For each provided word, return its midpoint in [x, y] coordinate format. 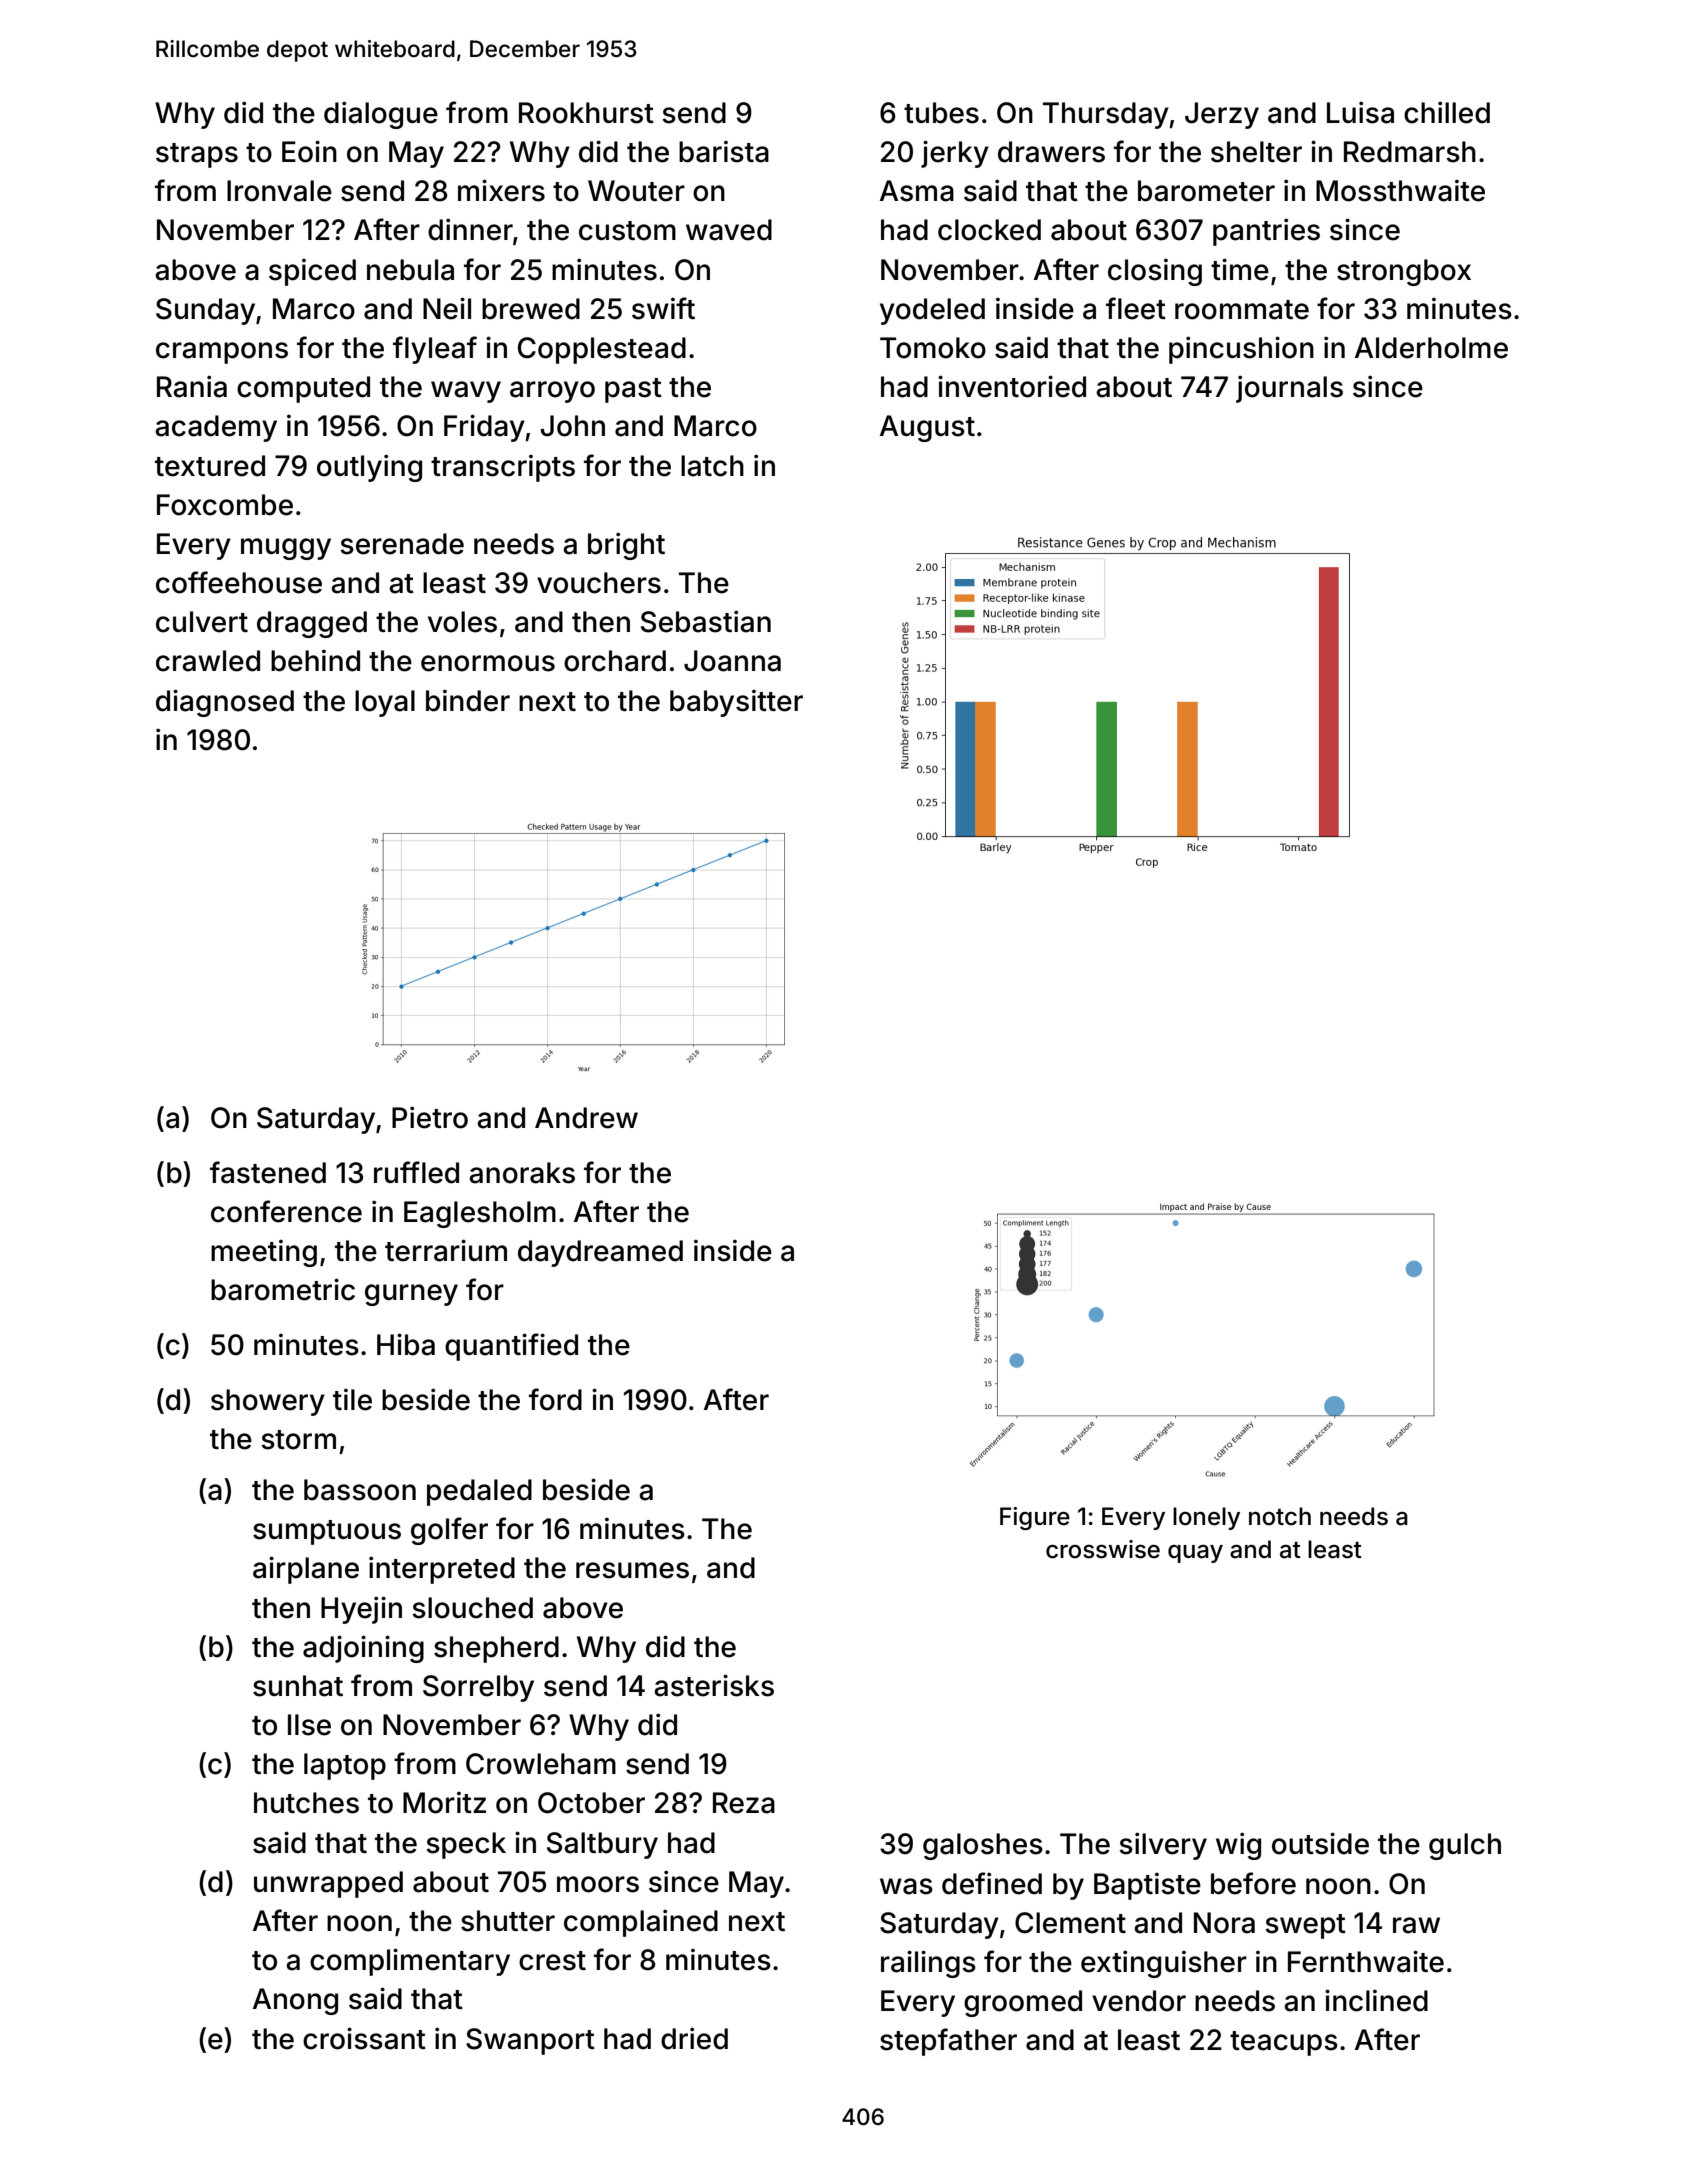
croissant [364, 2038]
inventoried [1012, 386]
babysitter [736, 703]
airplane [306, 1570]
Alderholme [1431, 348]
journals [1289, 389]
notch [1280, 1516]
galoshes [983, 1846]
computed [303, 389]
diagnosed [225, 703]
